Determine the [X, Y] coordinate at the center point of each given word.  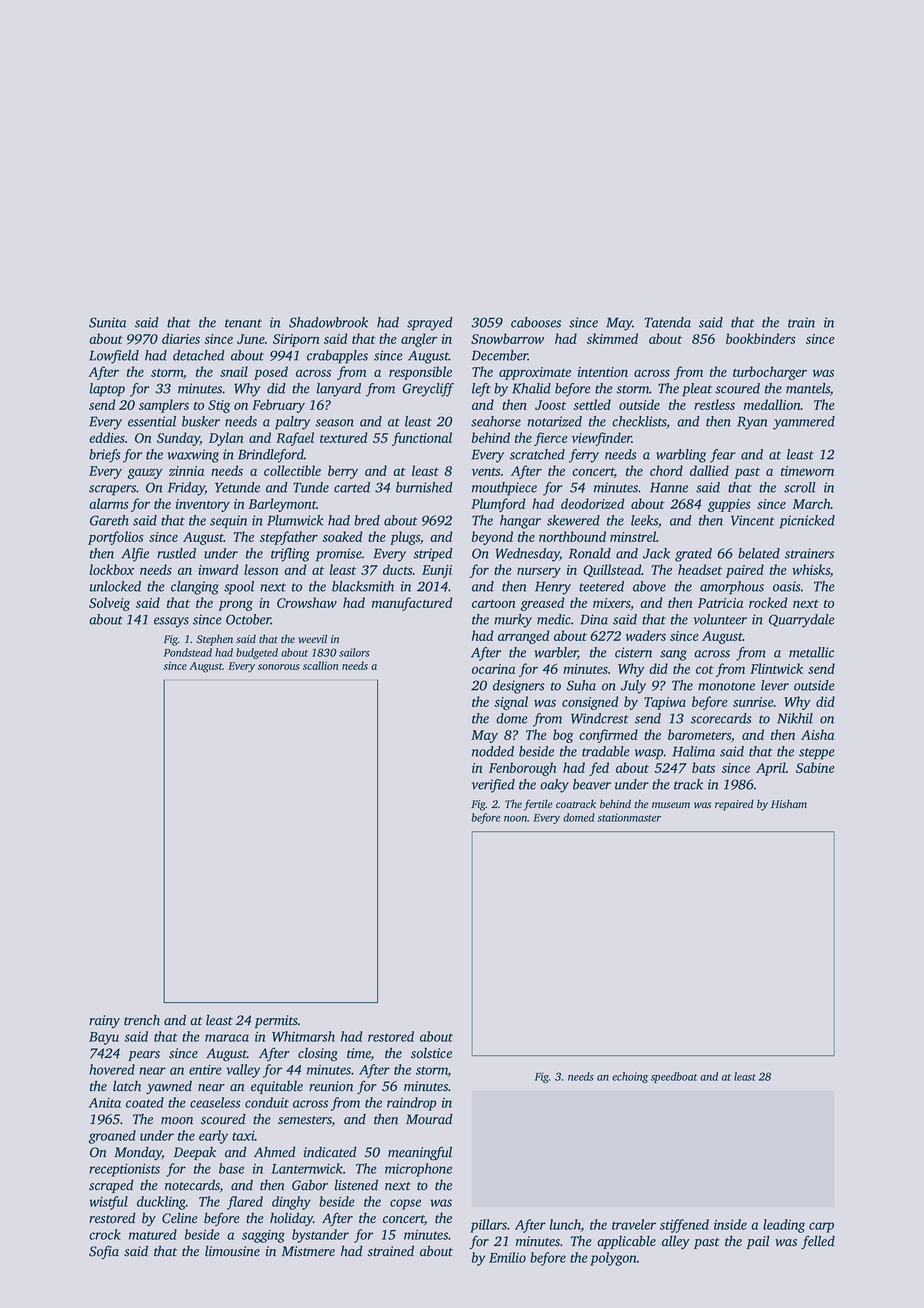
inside [730, 1224]
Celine [180, 1218]
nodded [493, 751]
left [481, 390]
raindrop [411, 1104]
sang [673, 655]
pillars [488, 1226]
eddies [107, 437]
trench [142, 1019]
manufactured [412, 604]
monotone [726, 686]
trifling [290, 555]
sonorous [279, 667]
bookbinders [760, 338]
